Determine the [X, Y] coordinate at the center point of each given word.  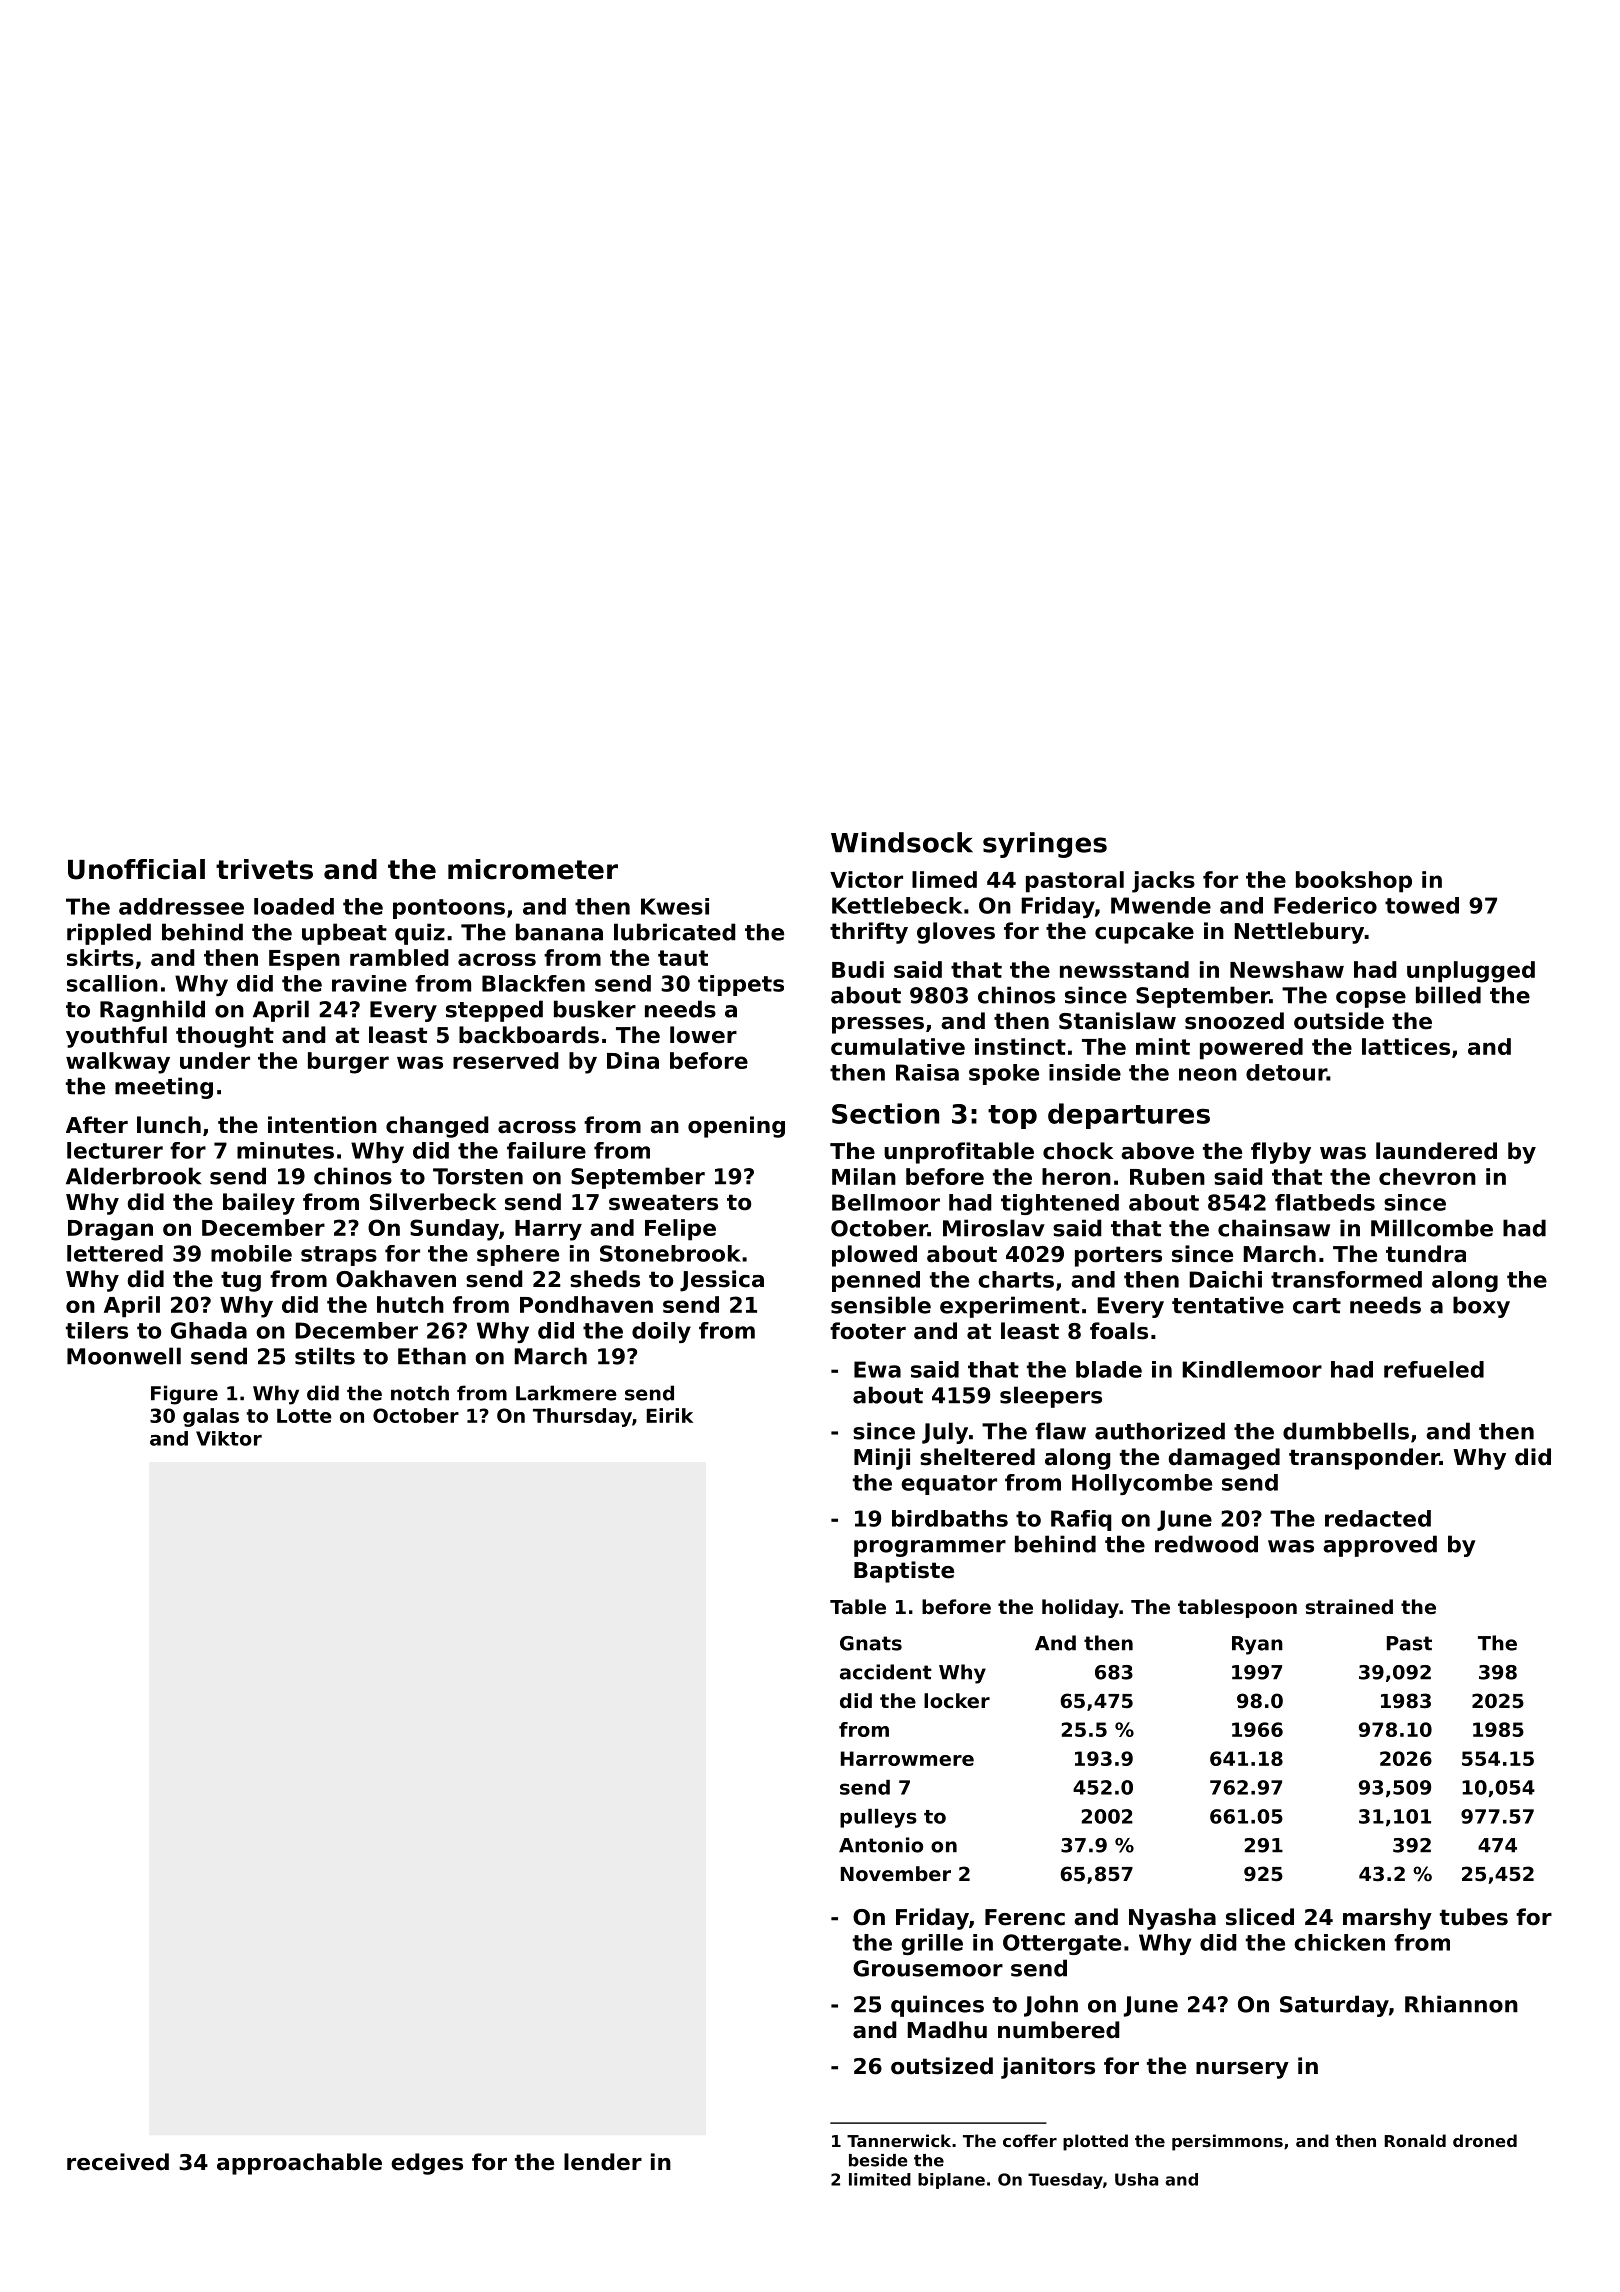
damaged [1224, 1459]
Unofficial [136, 869]
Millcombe [1432, 1228]
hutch [410, 1304]
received [118, 2162]
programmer [930, 1548]
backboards [529, 1035]
